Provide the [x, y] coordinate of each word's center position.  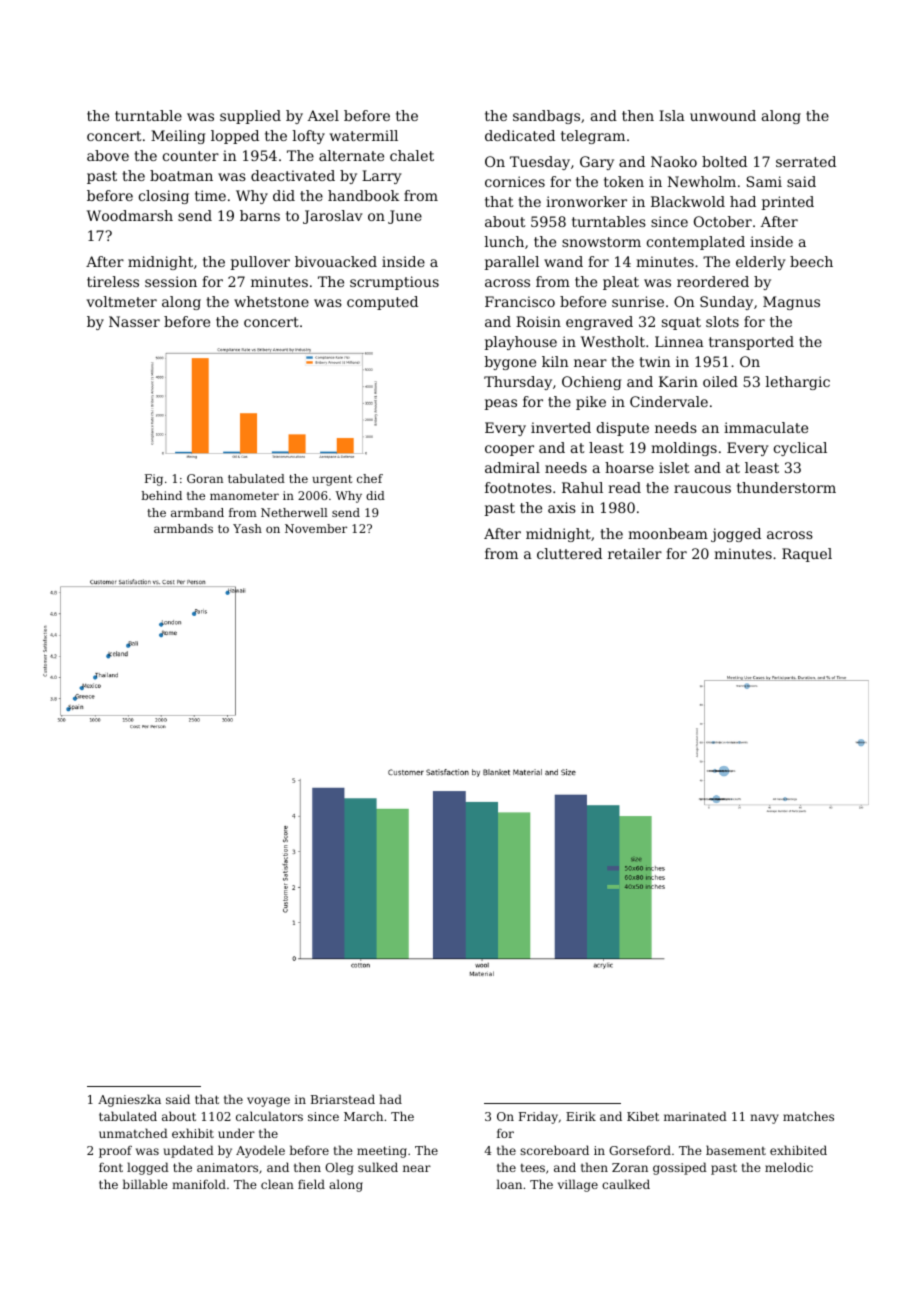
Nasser [134, 321]
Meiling [178, 137]
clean [277, 1184]
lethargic [798, 383]
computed [382, 303]
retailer [635, 553]
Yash [247, 528]
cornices [515, 181]
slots [722, 321]
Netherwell [294, 512]
